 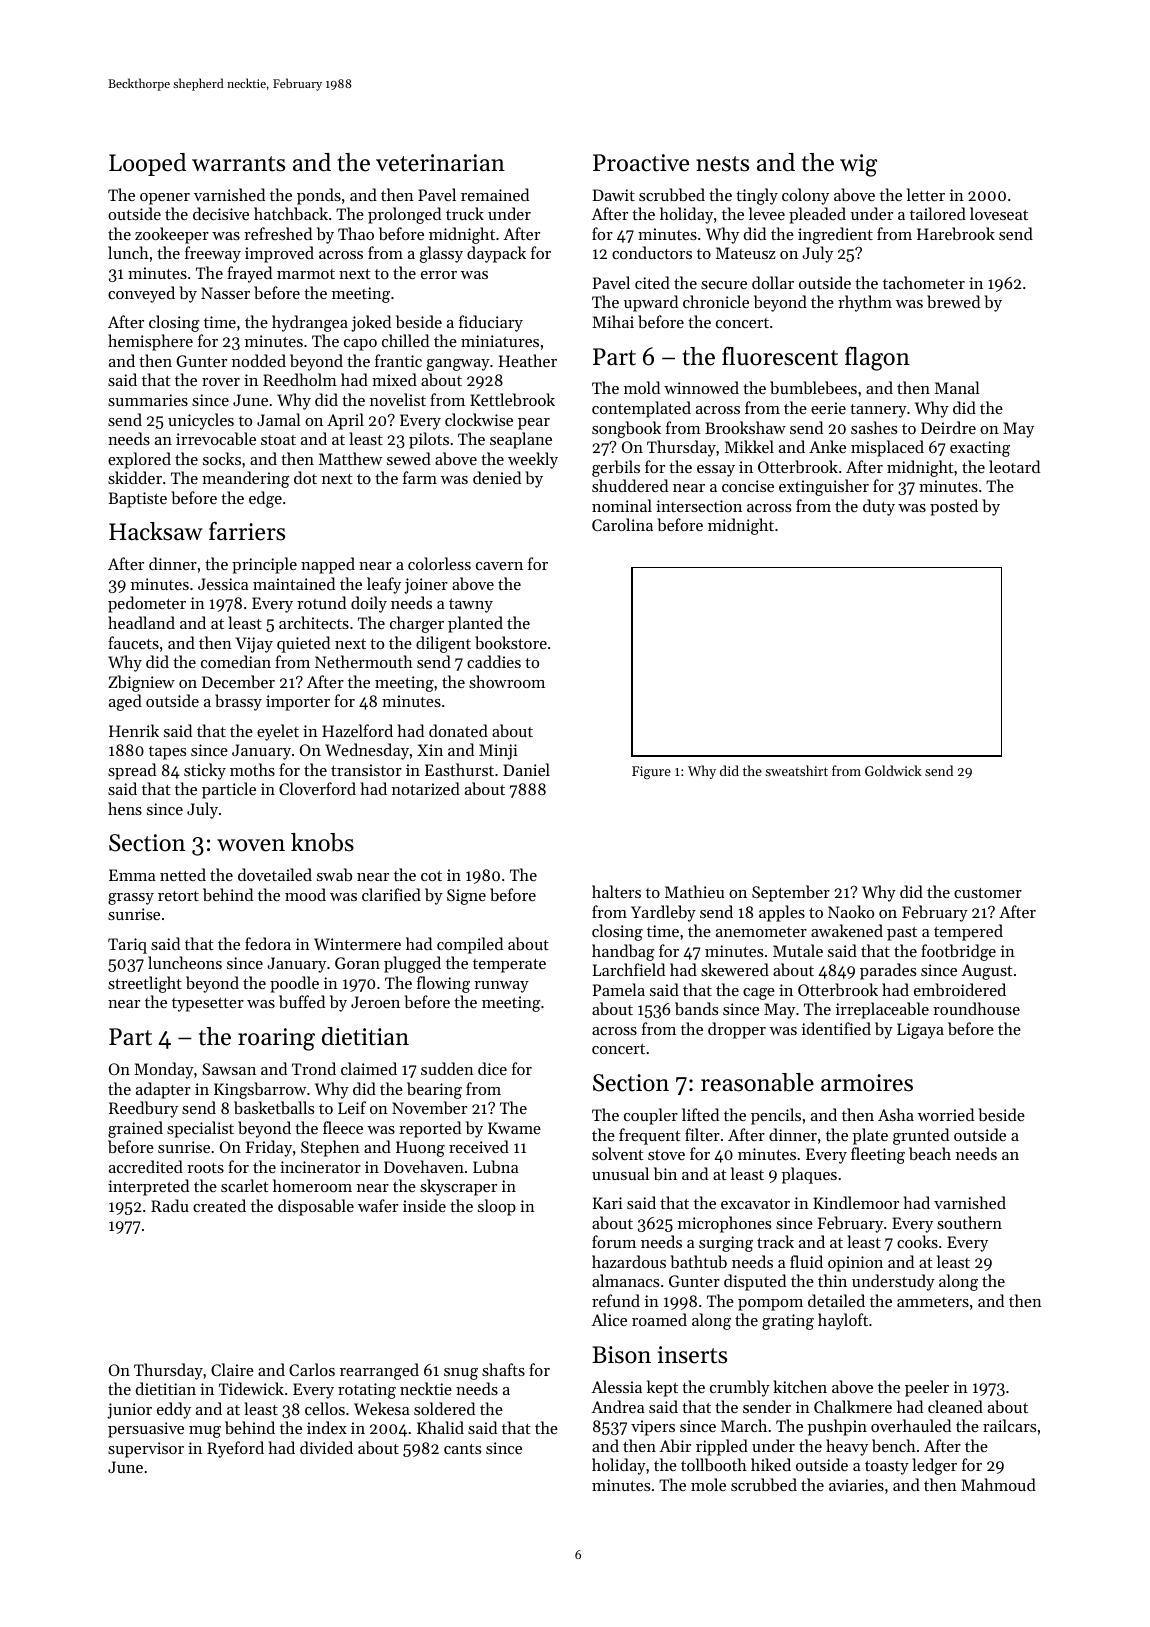 I want to click on veterinarian, so click(x=440, y=163).
